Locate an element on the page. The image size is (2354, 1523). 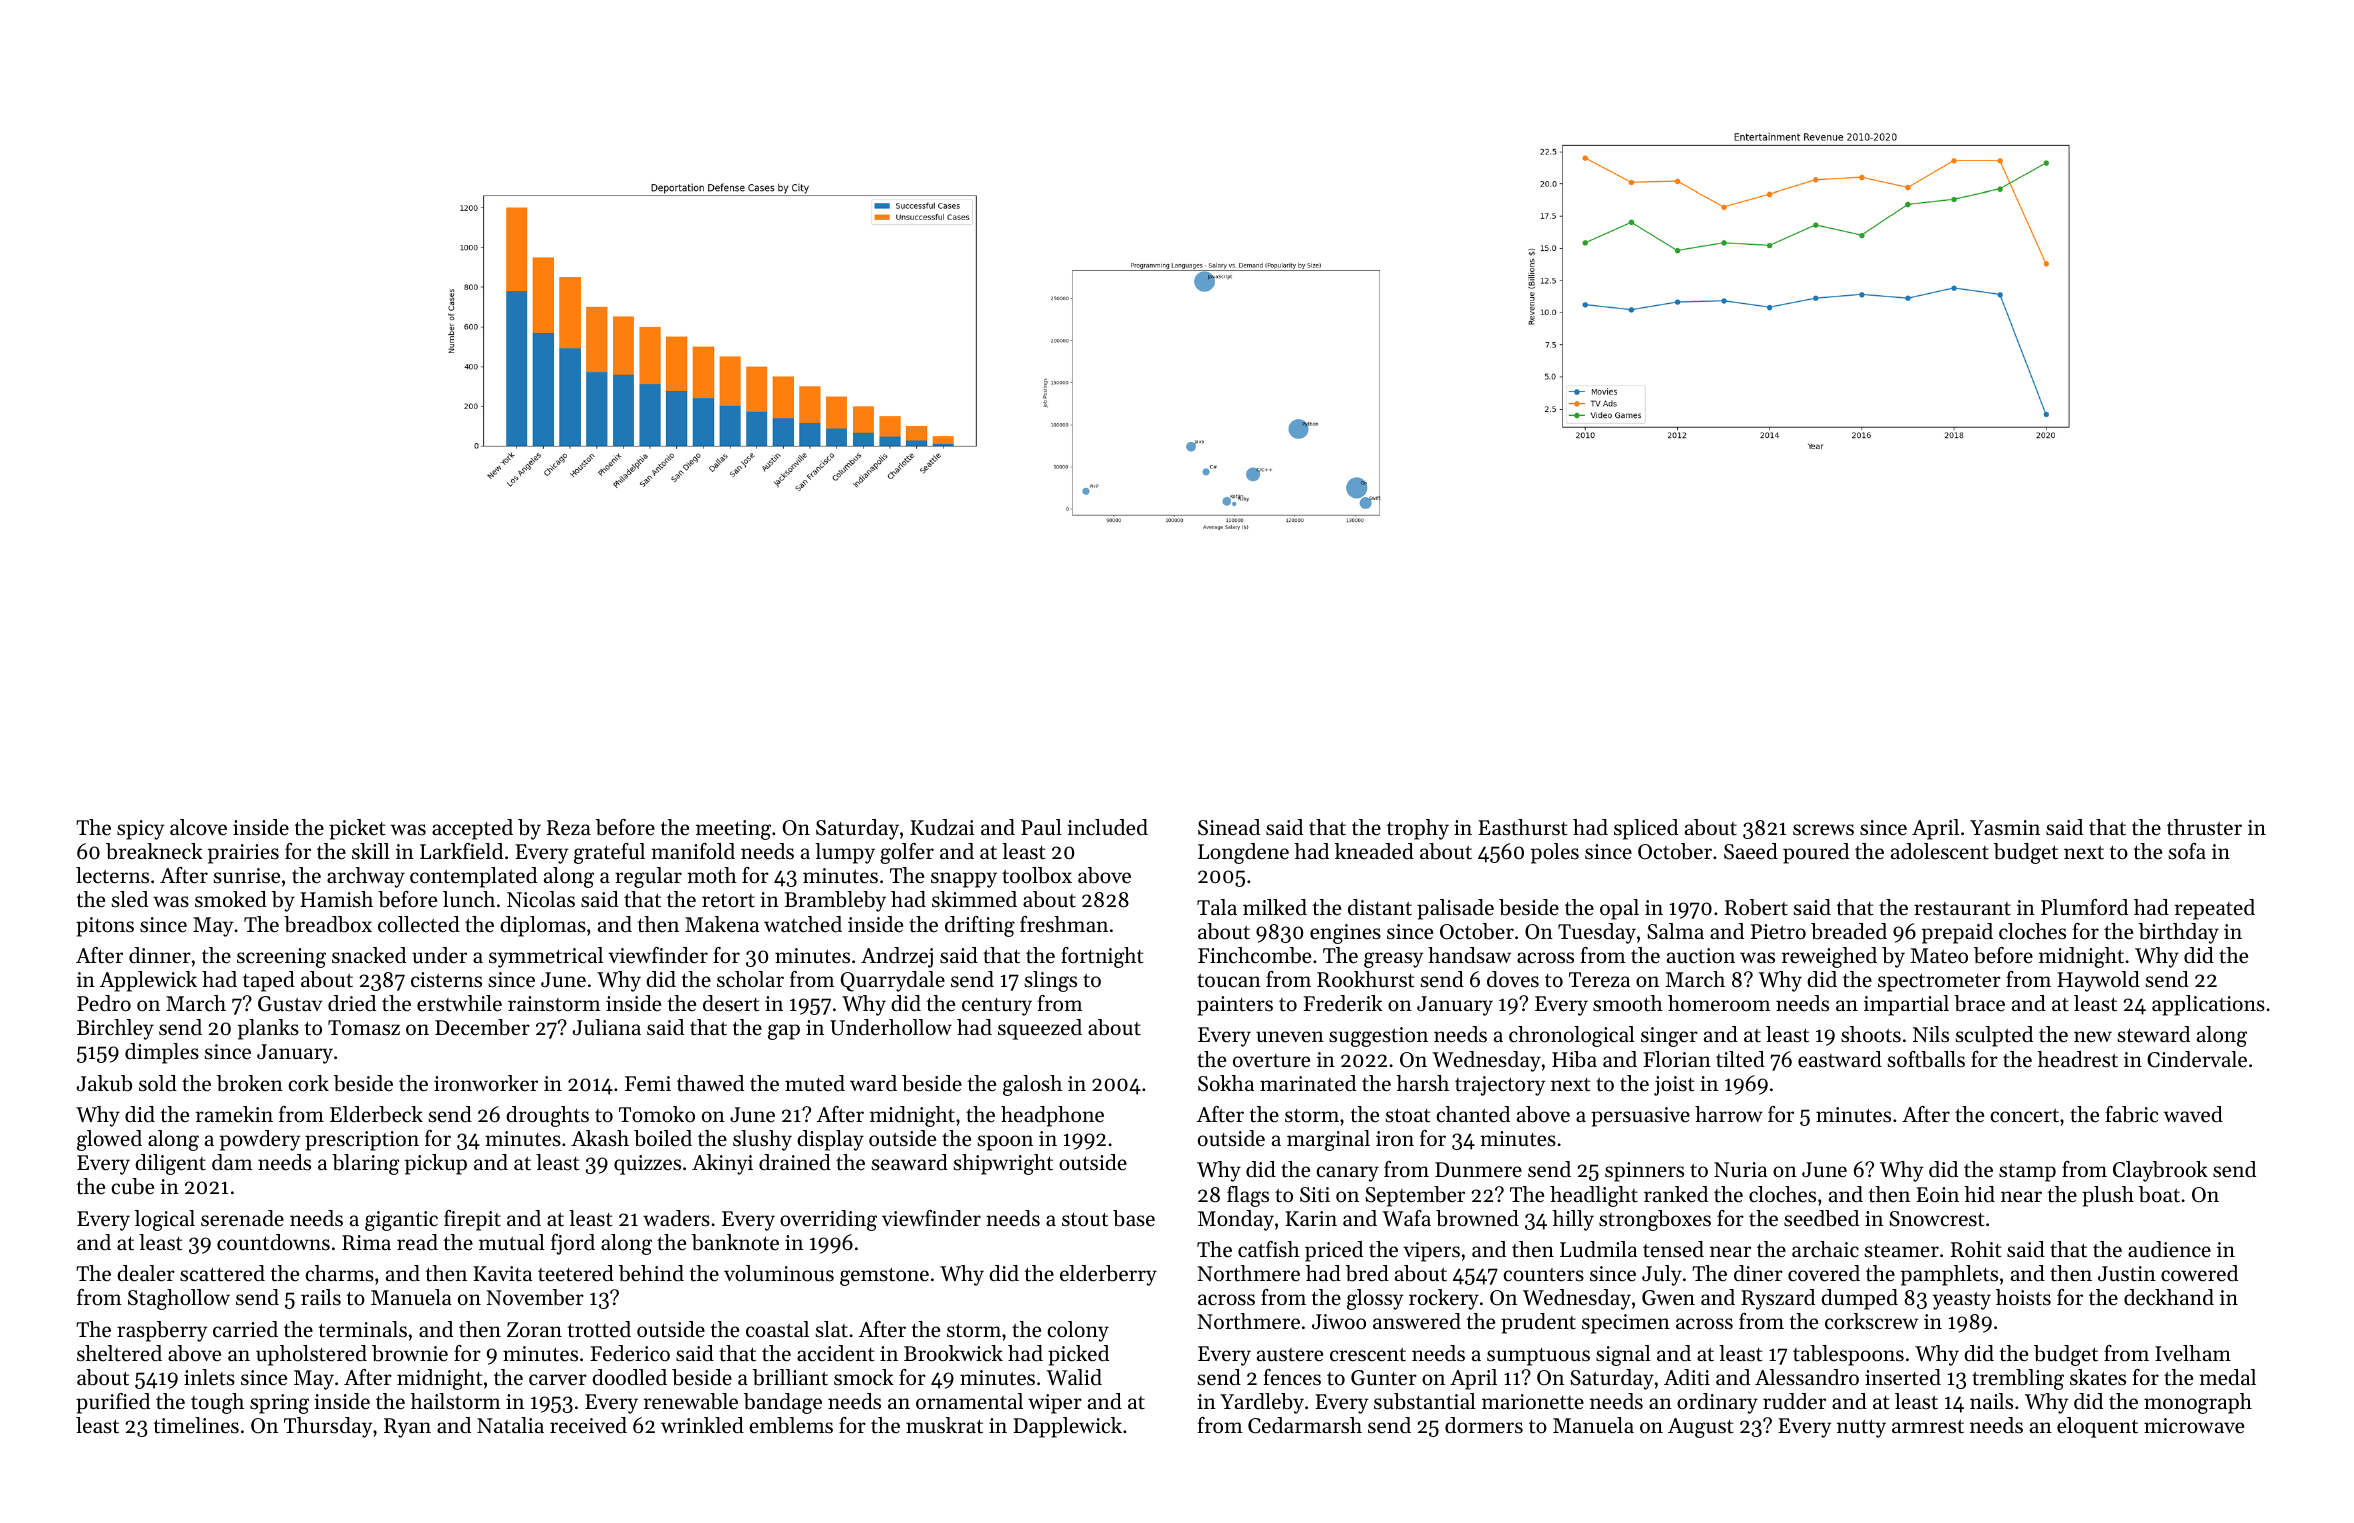
canary is located at coordinates (1347, 1174).
